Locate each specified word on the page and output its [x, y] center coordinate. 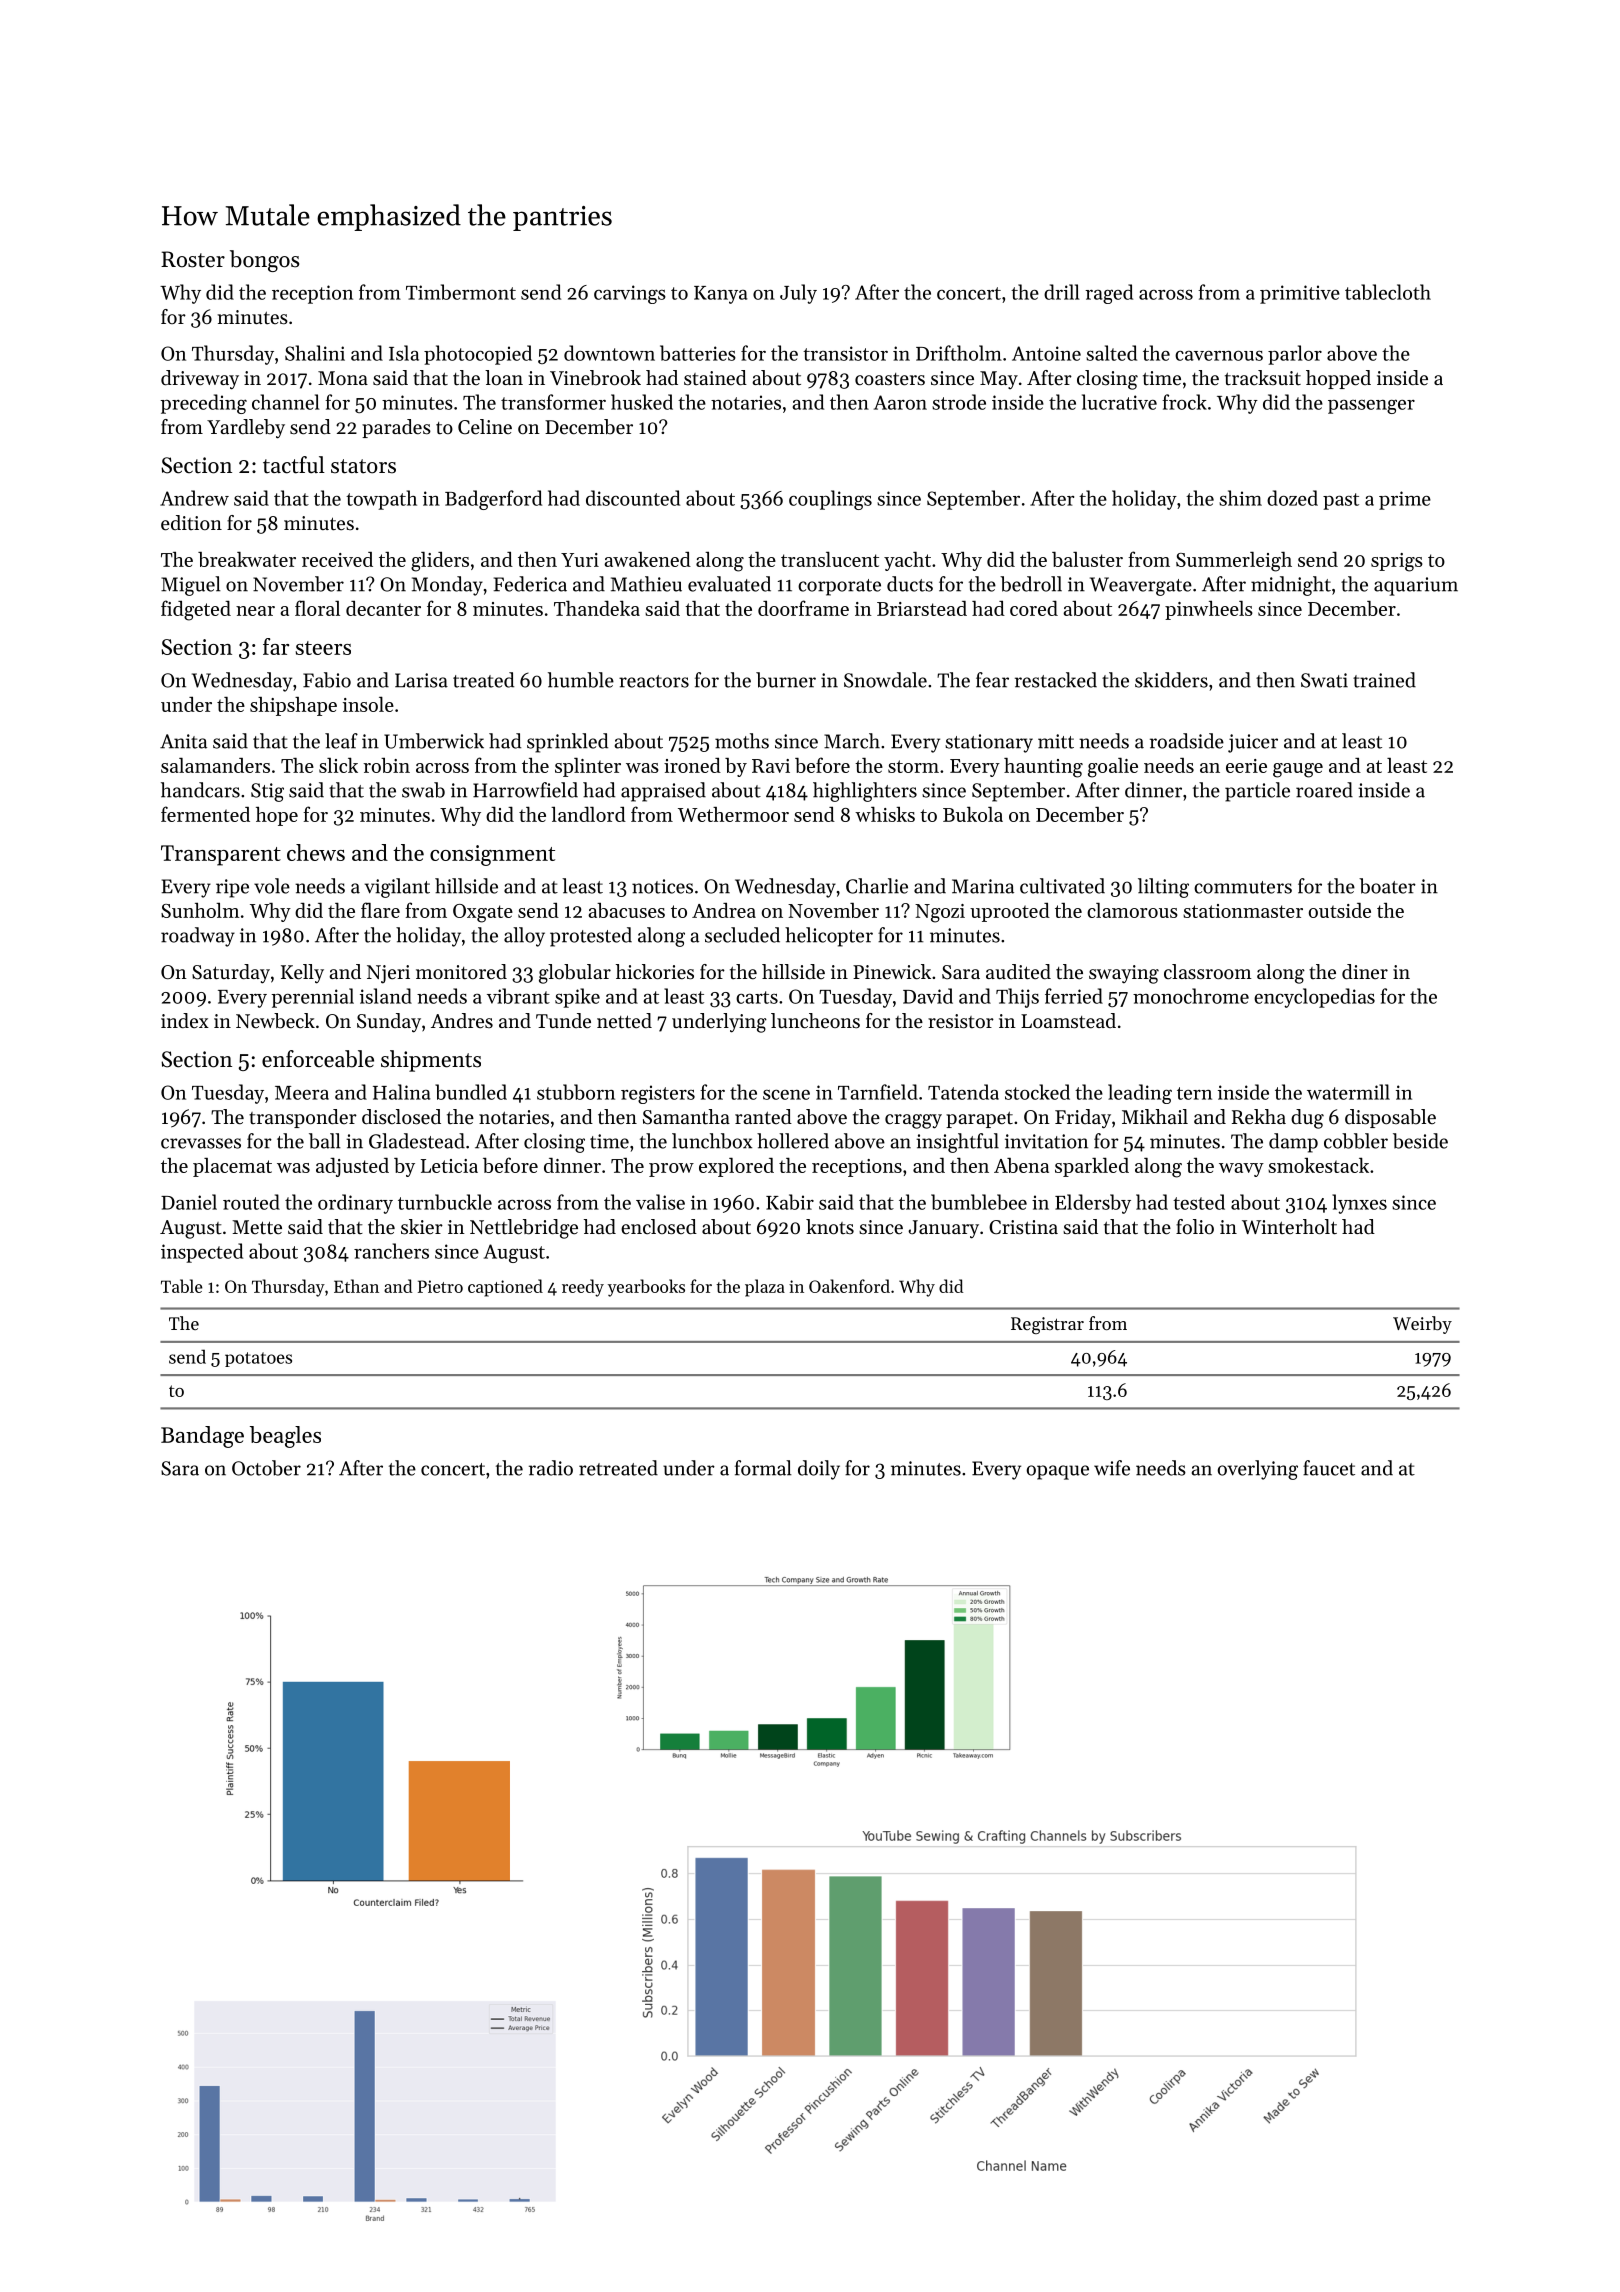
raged [1109, 294]
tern [1194, 1093]
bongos [264, 261]
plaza [765, 1288]
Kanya [721, 295]
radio [551, 1468]
